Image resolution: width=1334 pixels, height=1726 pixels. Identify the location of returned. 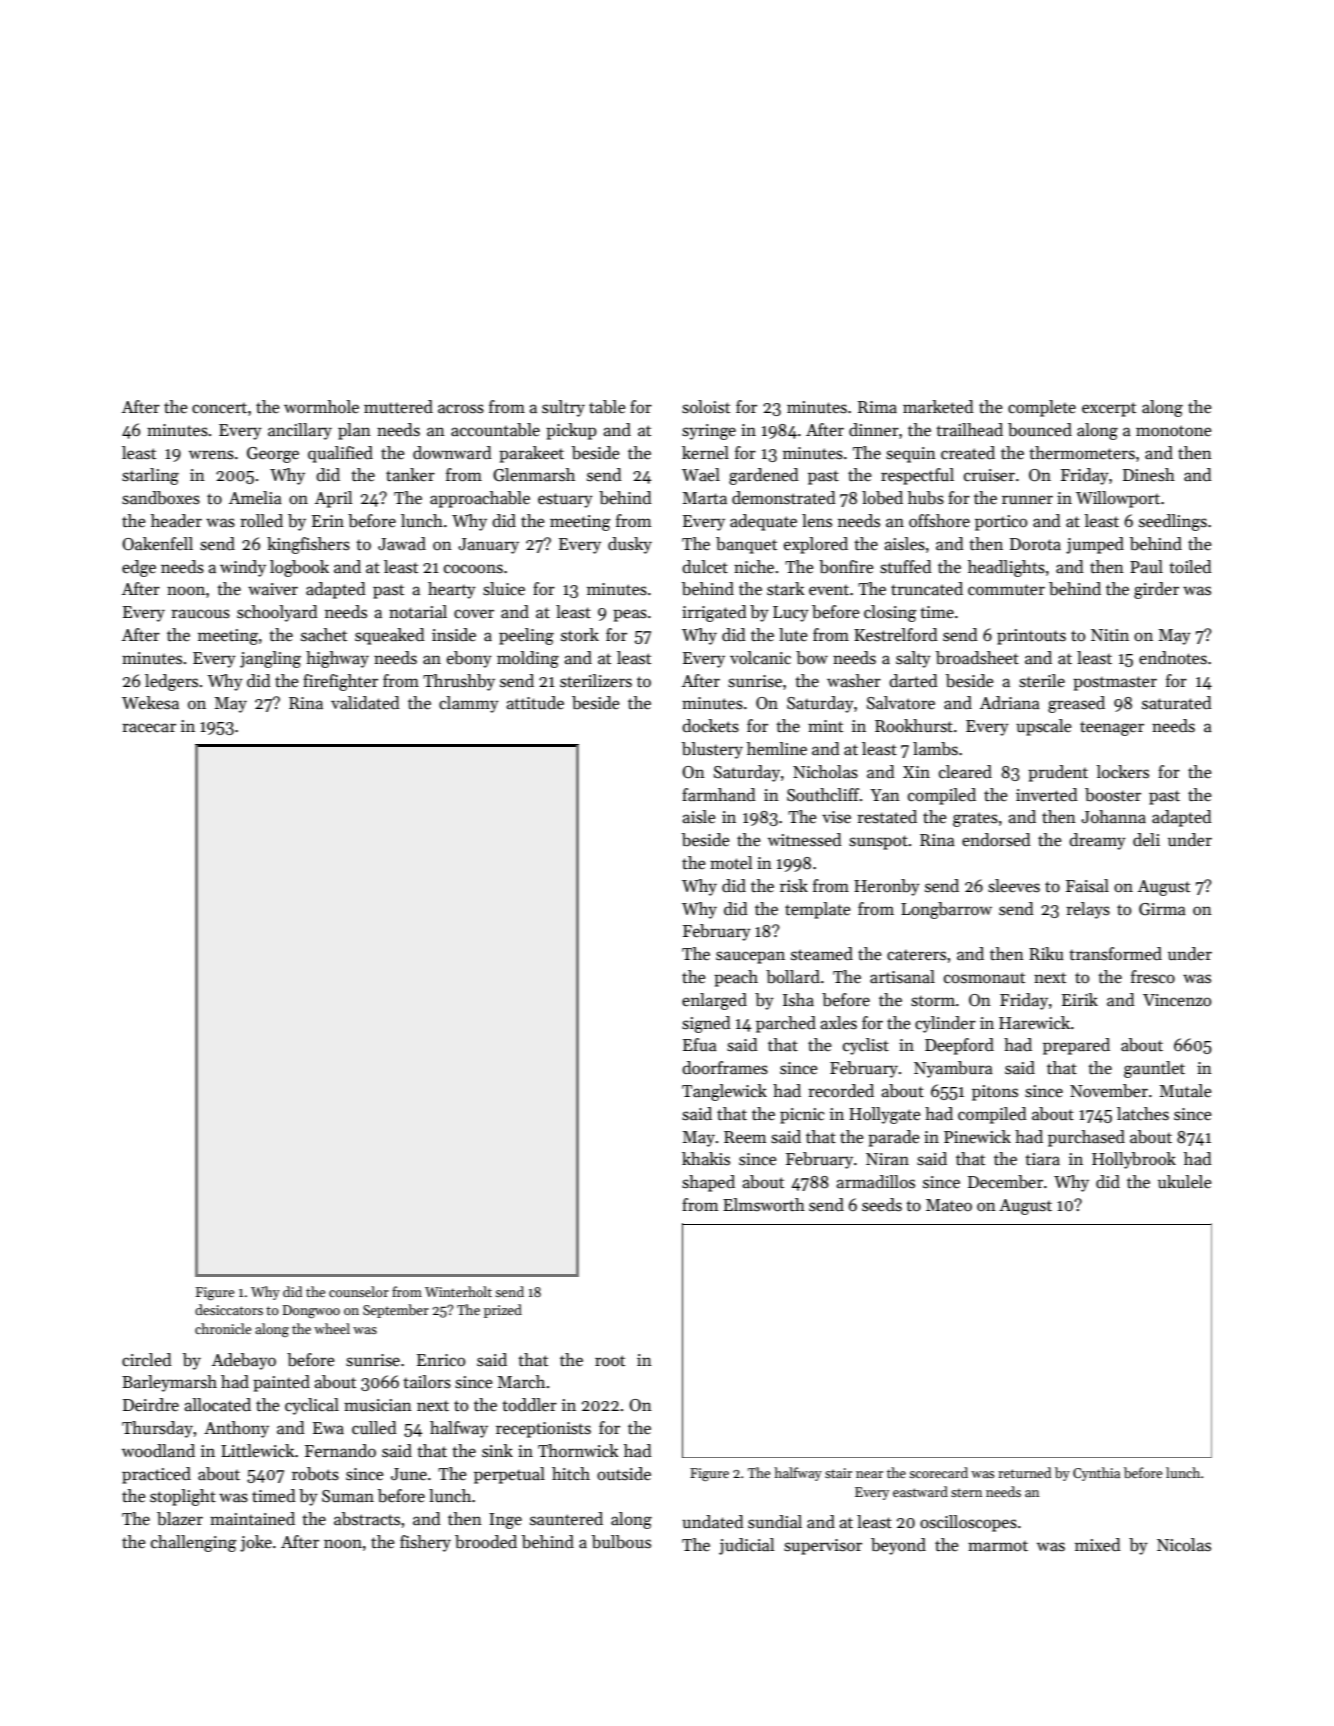
(1024, 1472).
